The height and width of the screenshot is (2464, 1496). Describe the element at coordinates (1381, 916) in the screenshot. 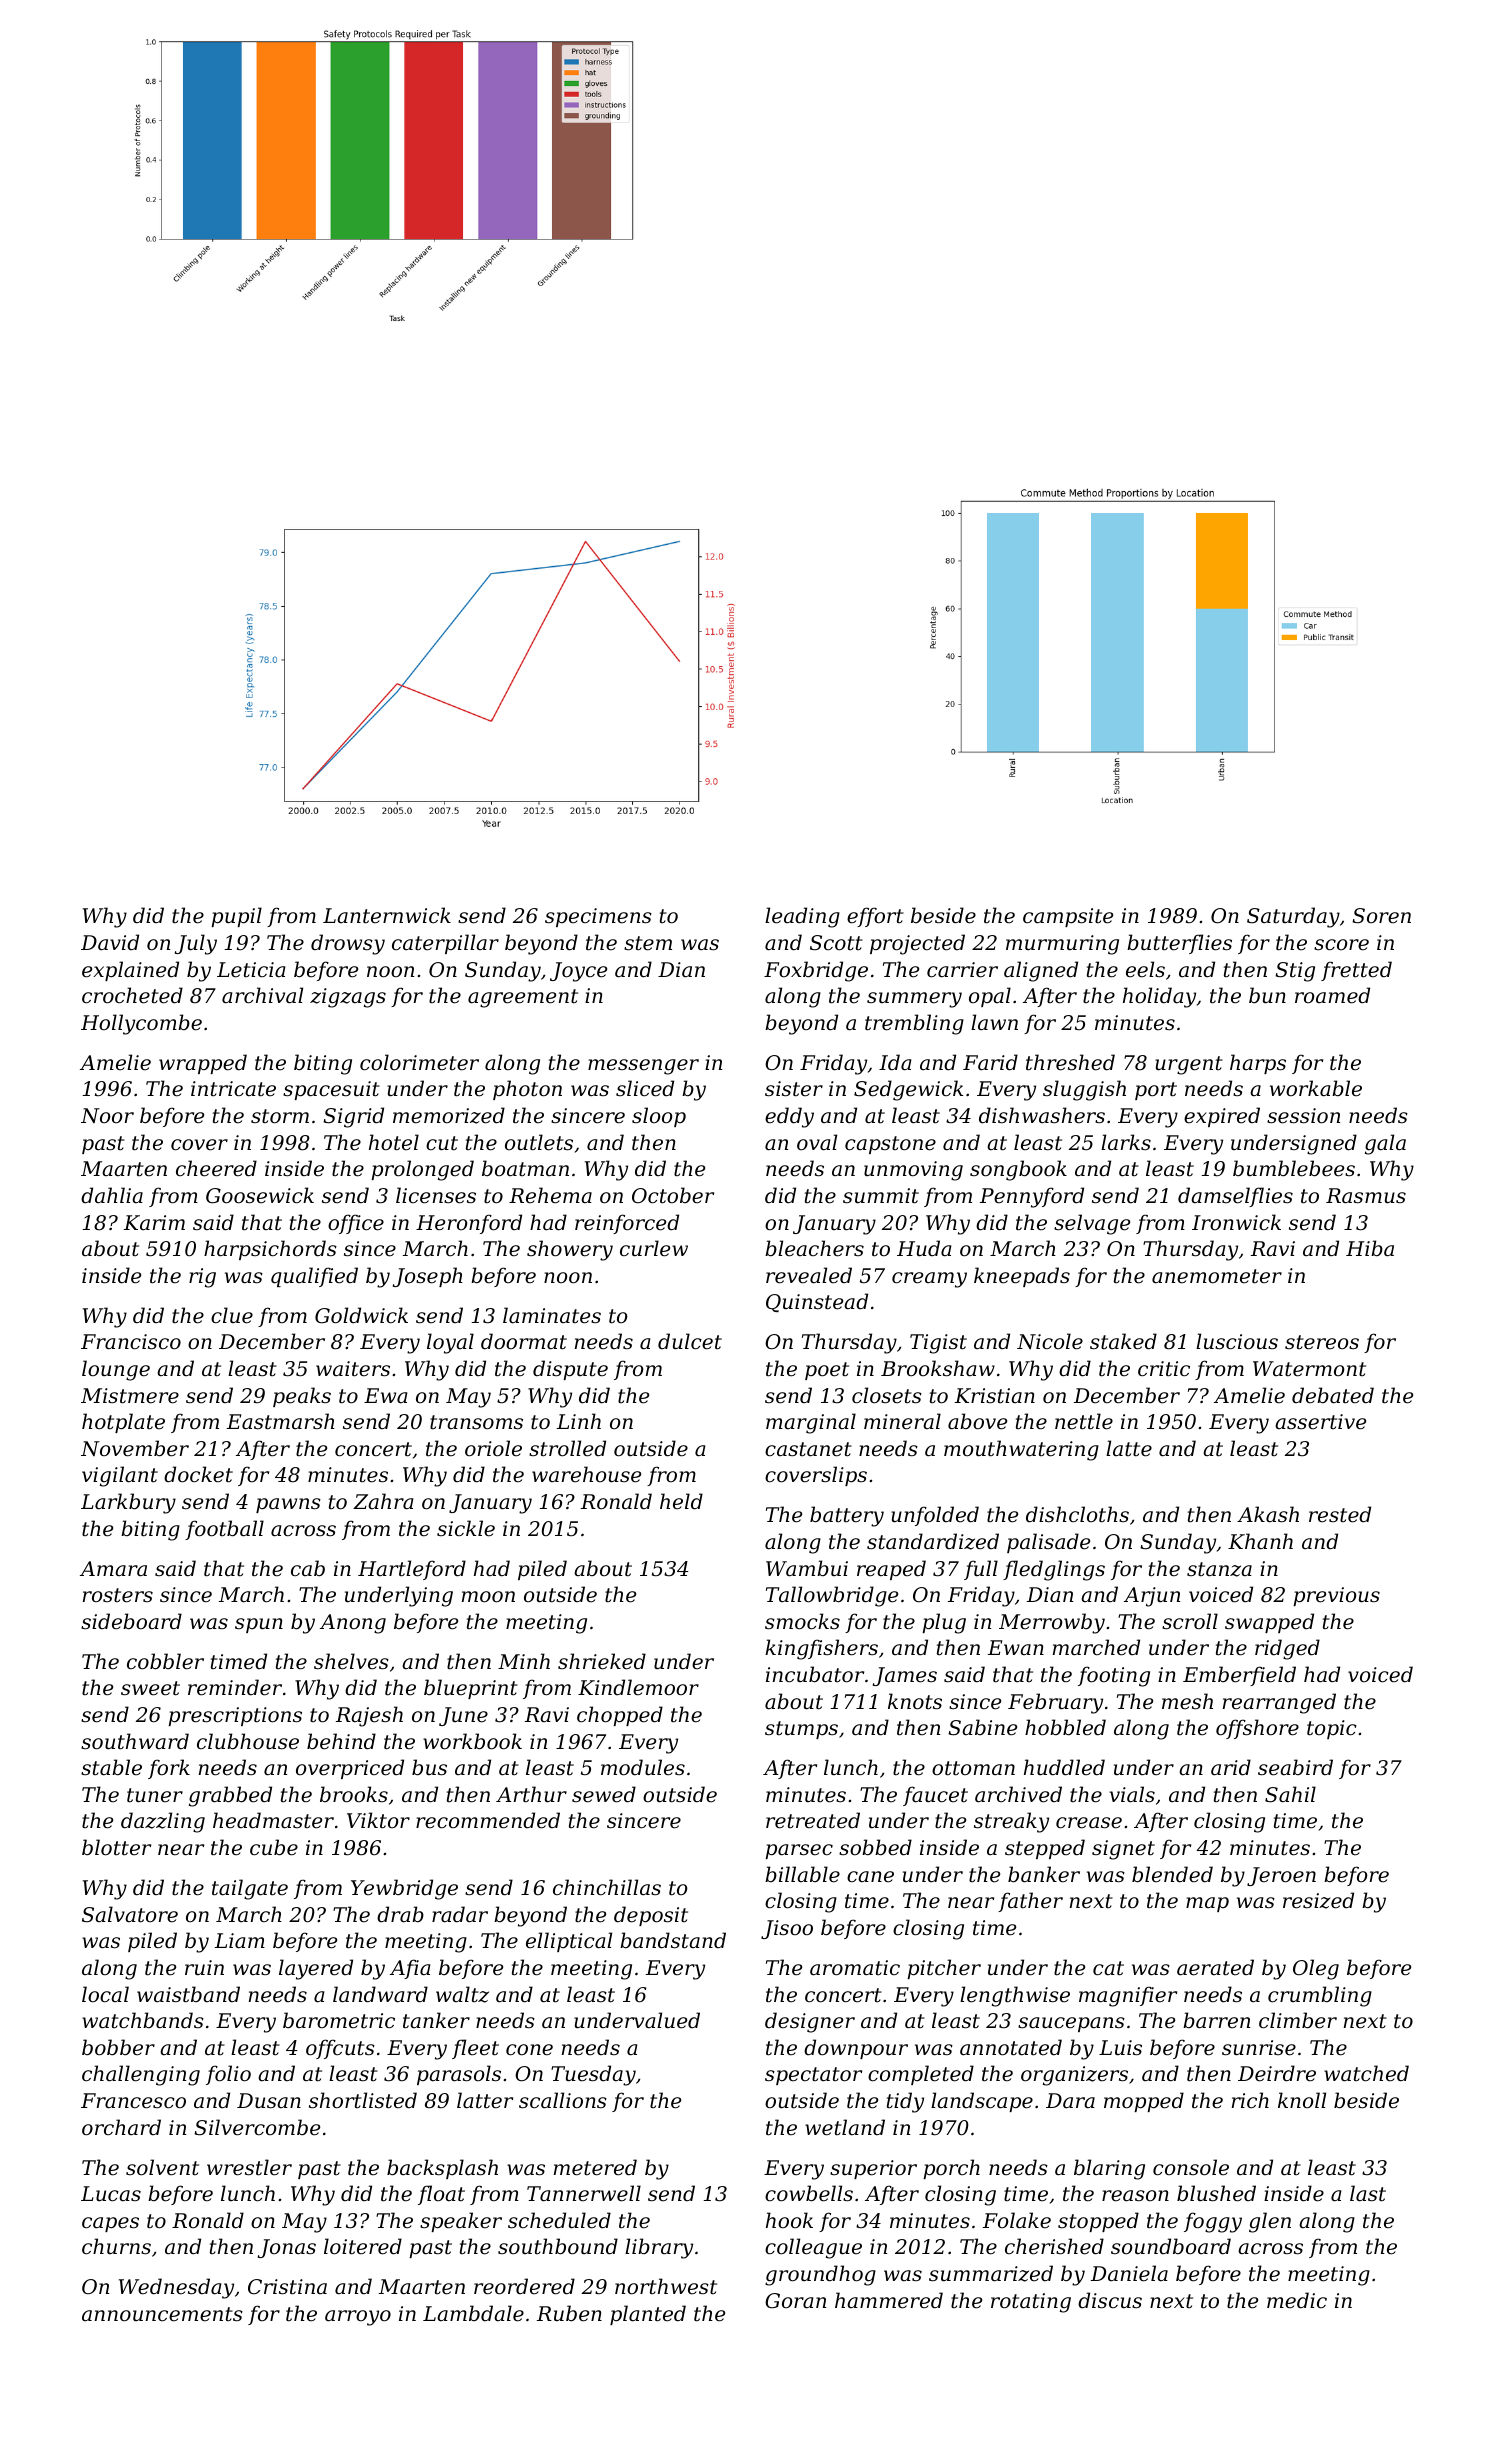

I see `Soren` at that location.
